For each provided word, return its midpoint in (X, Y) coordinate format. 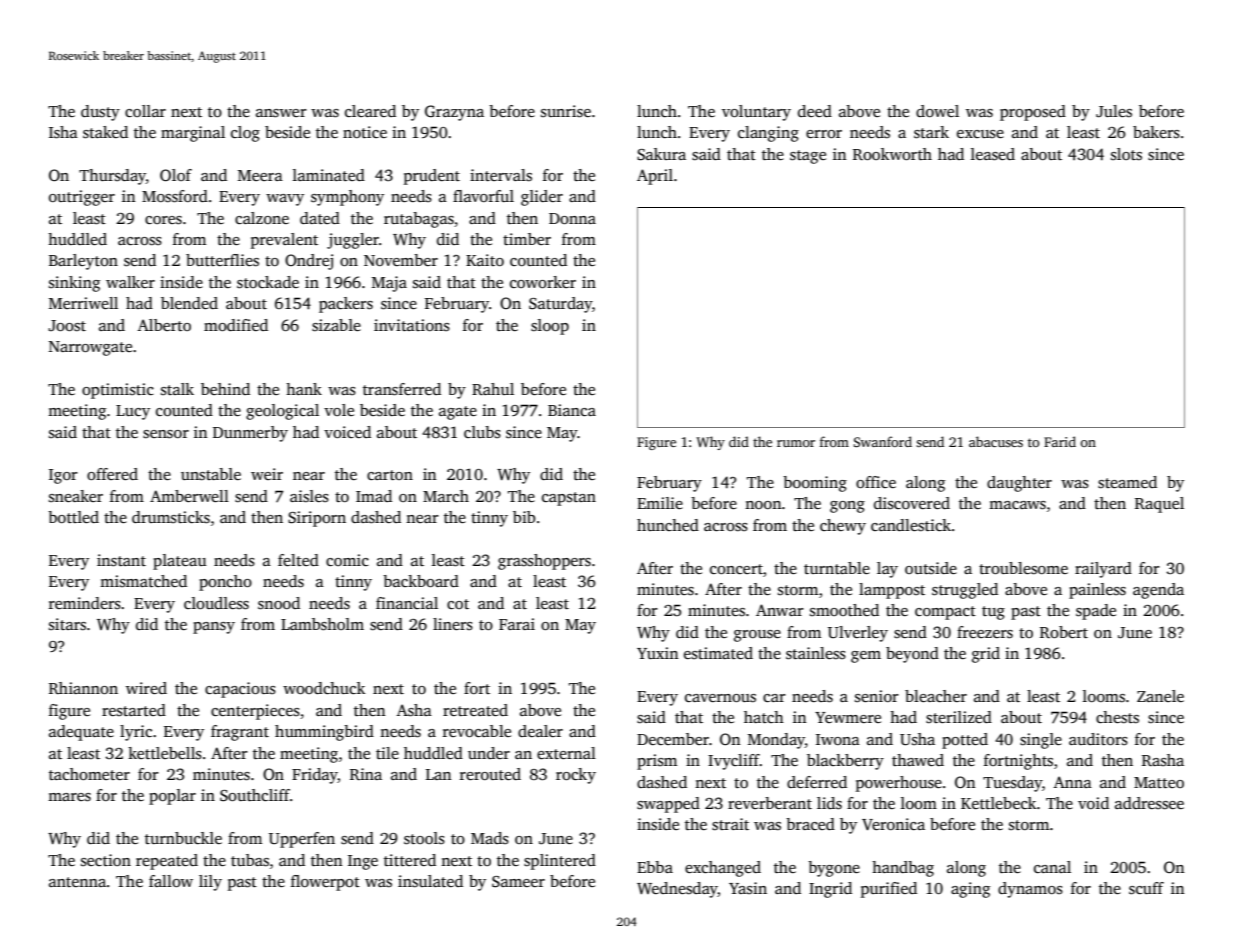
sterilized (959, 717)
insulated (430, 881)
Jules (1114, 111)
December (673, 739)
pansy (214, 628)
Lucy (133, 412)
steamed (1127, 482)
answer (281, 113)
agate (458, 413)
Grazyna (454, 113)
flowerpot (325, 883)
